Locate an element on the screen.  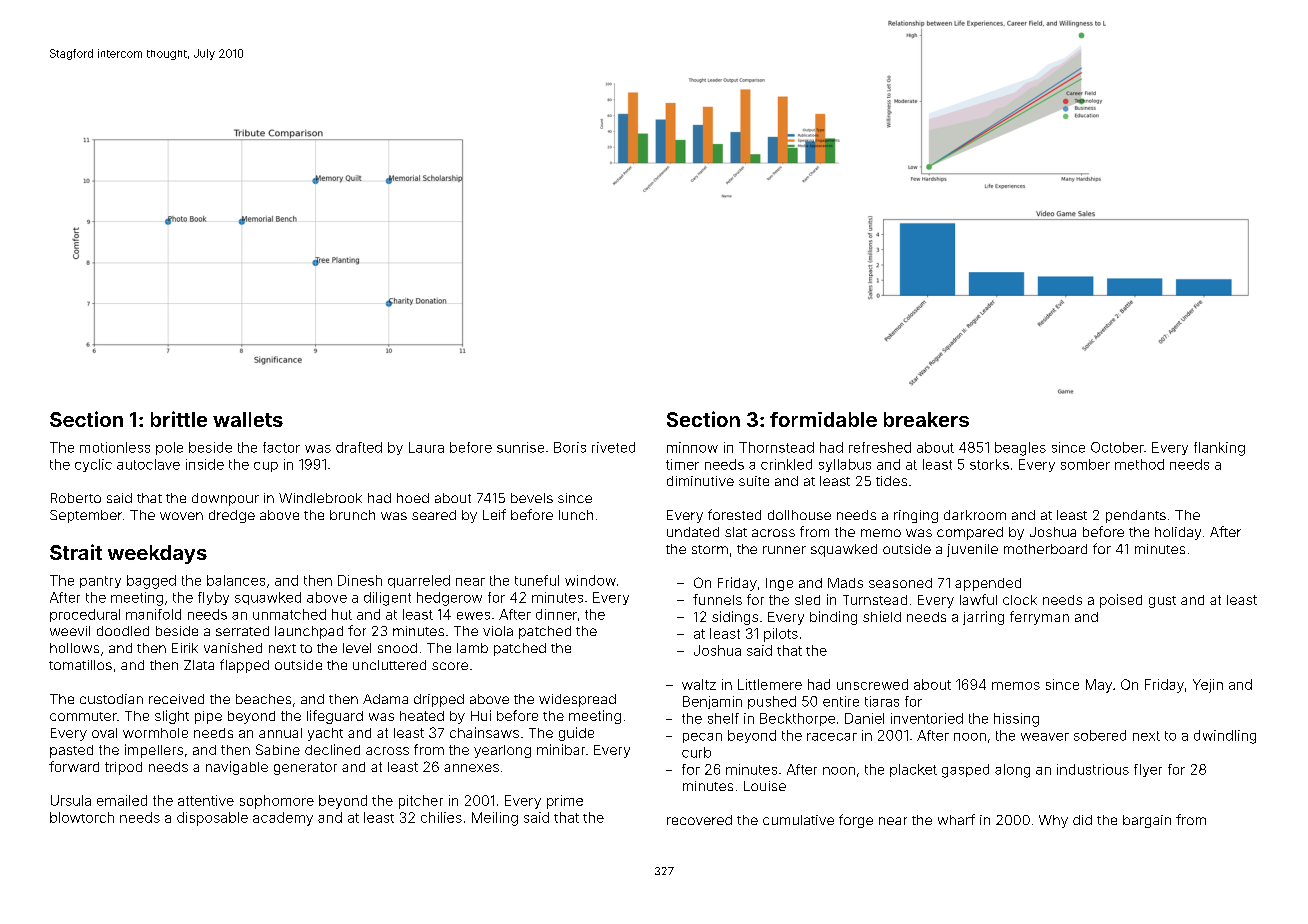
factor is located at coordinates (281, 447).
